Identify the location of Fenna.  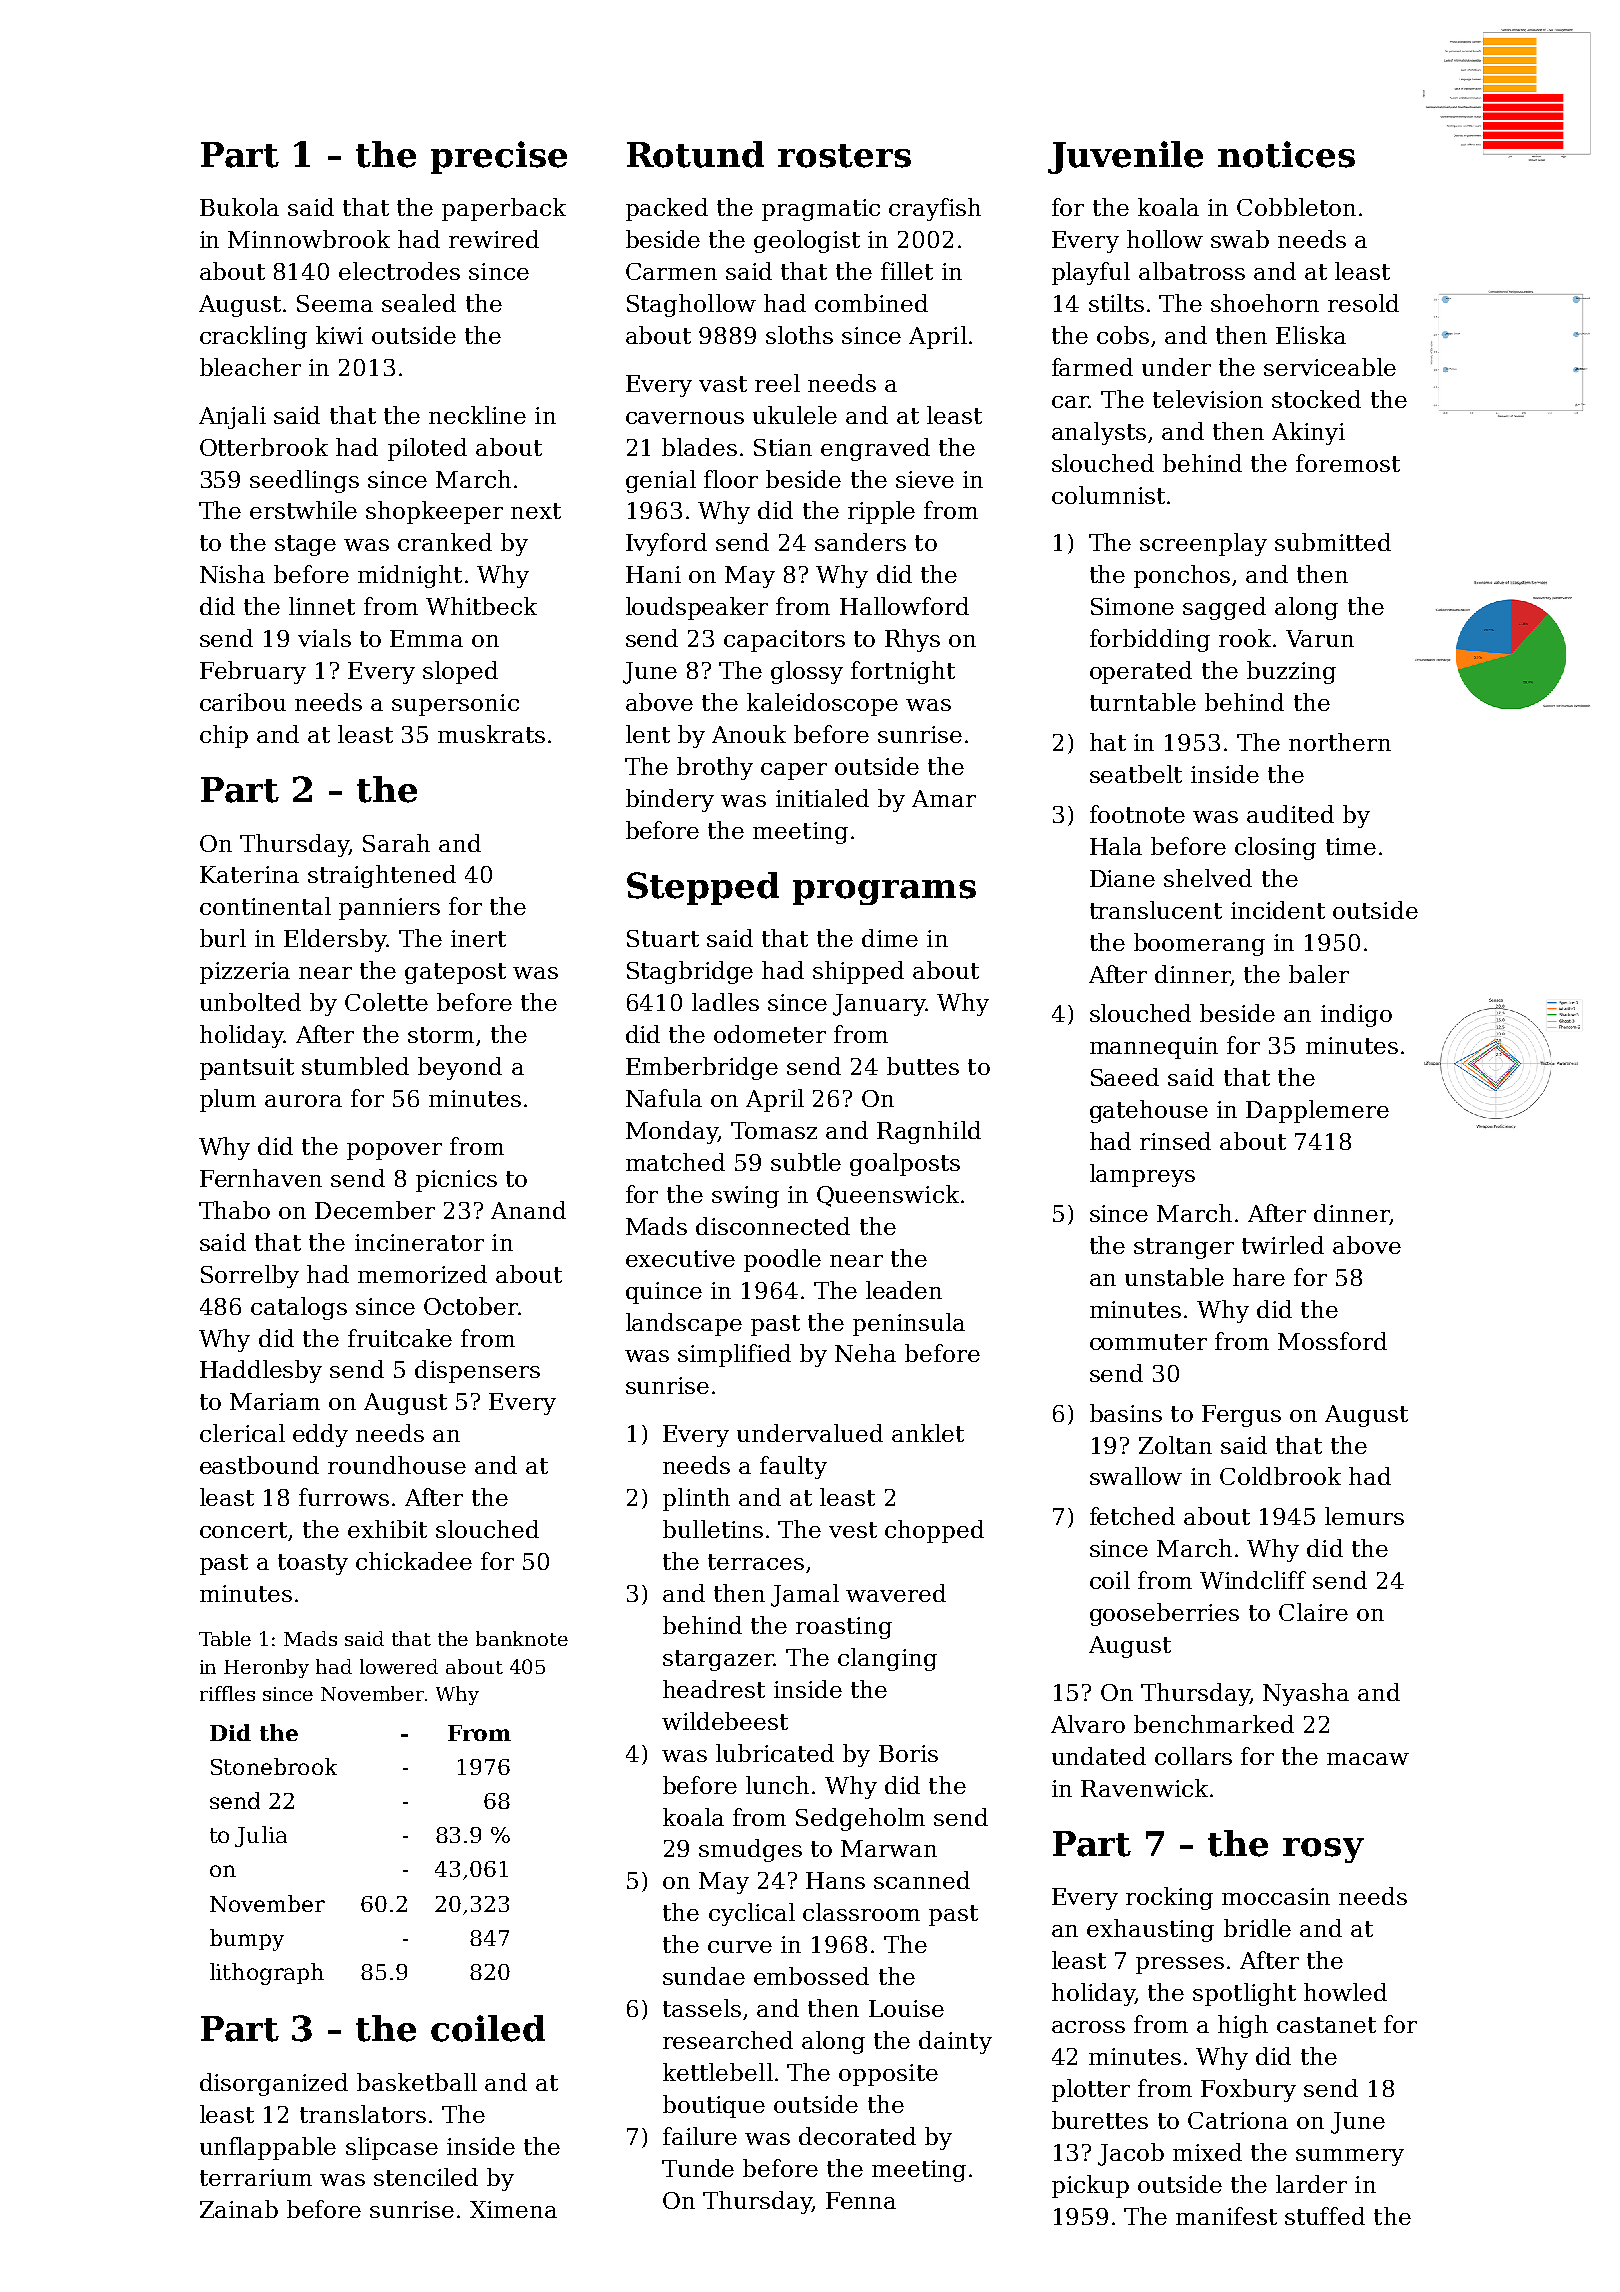
(861, 2200).
